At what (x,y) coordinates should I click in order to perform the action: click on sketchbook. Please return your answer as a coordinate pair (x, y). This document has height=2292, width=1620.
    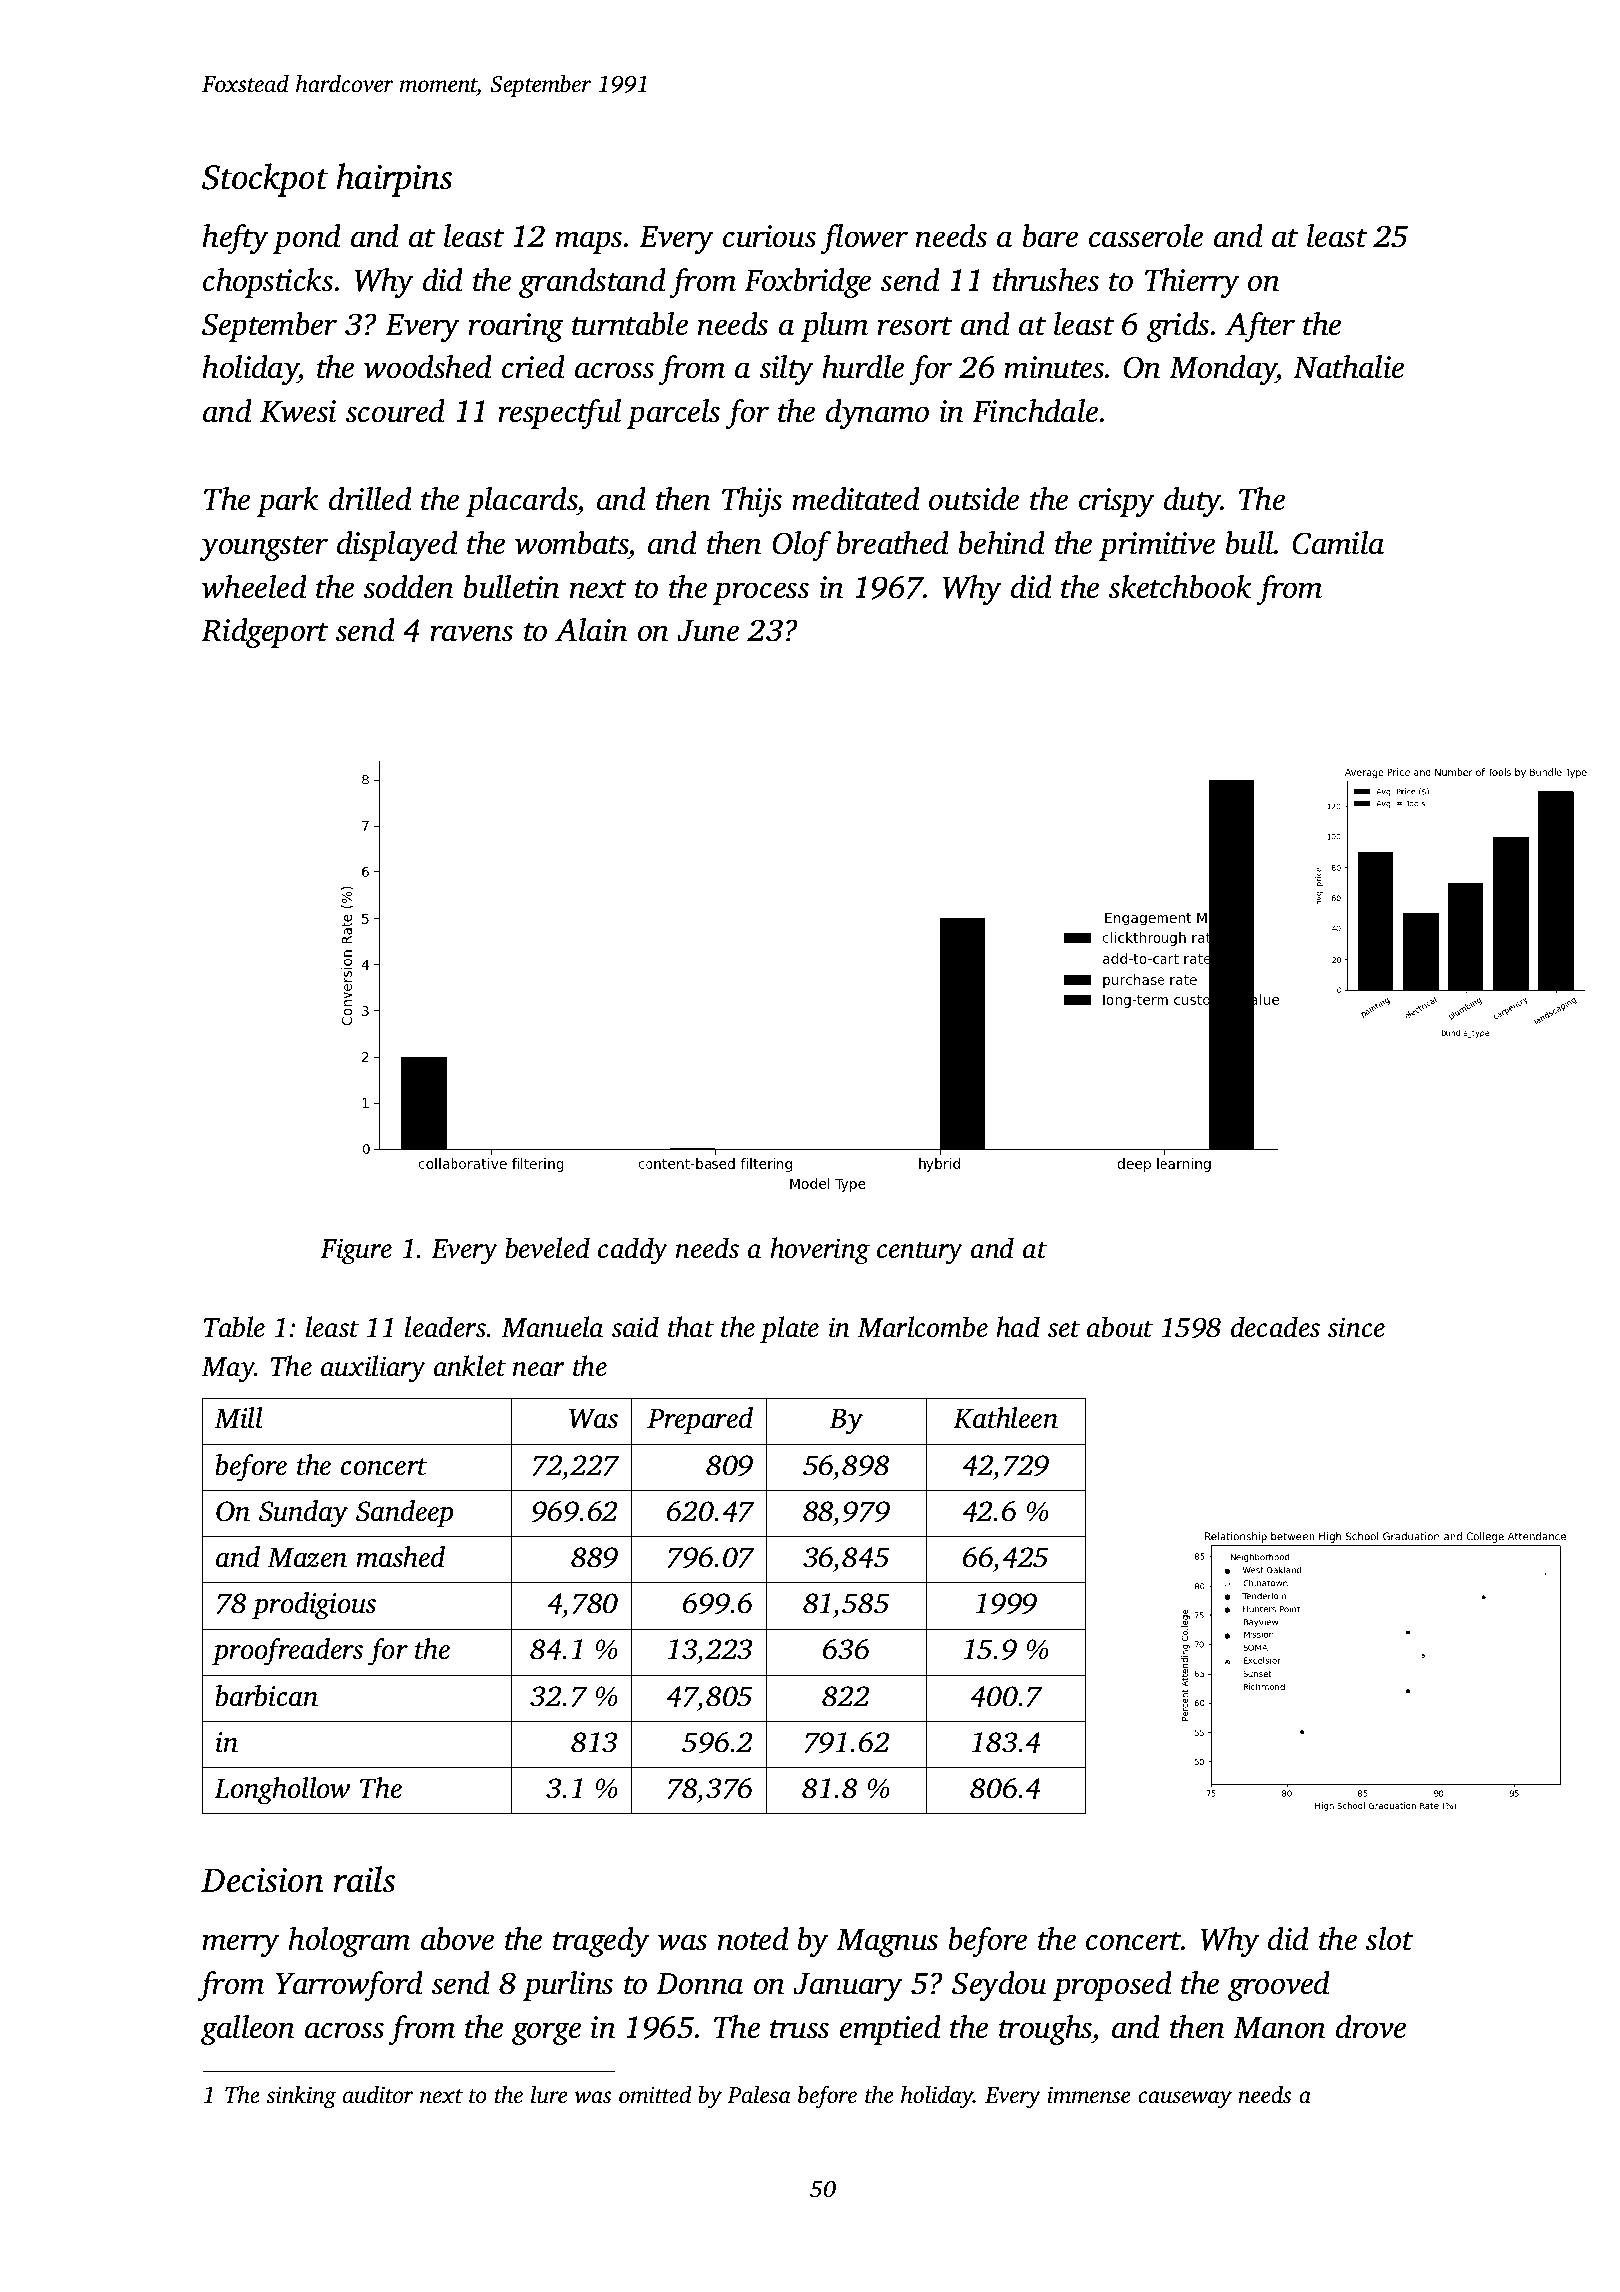
    Looking at the image, I should click on (1180, 587).
